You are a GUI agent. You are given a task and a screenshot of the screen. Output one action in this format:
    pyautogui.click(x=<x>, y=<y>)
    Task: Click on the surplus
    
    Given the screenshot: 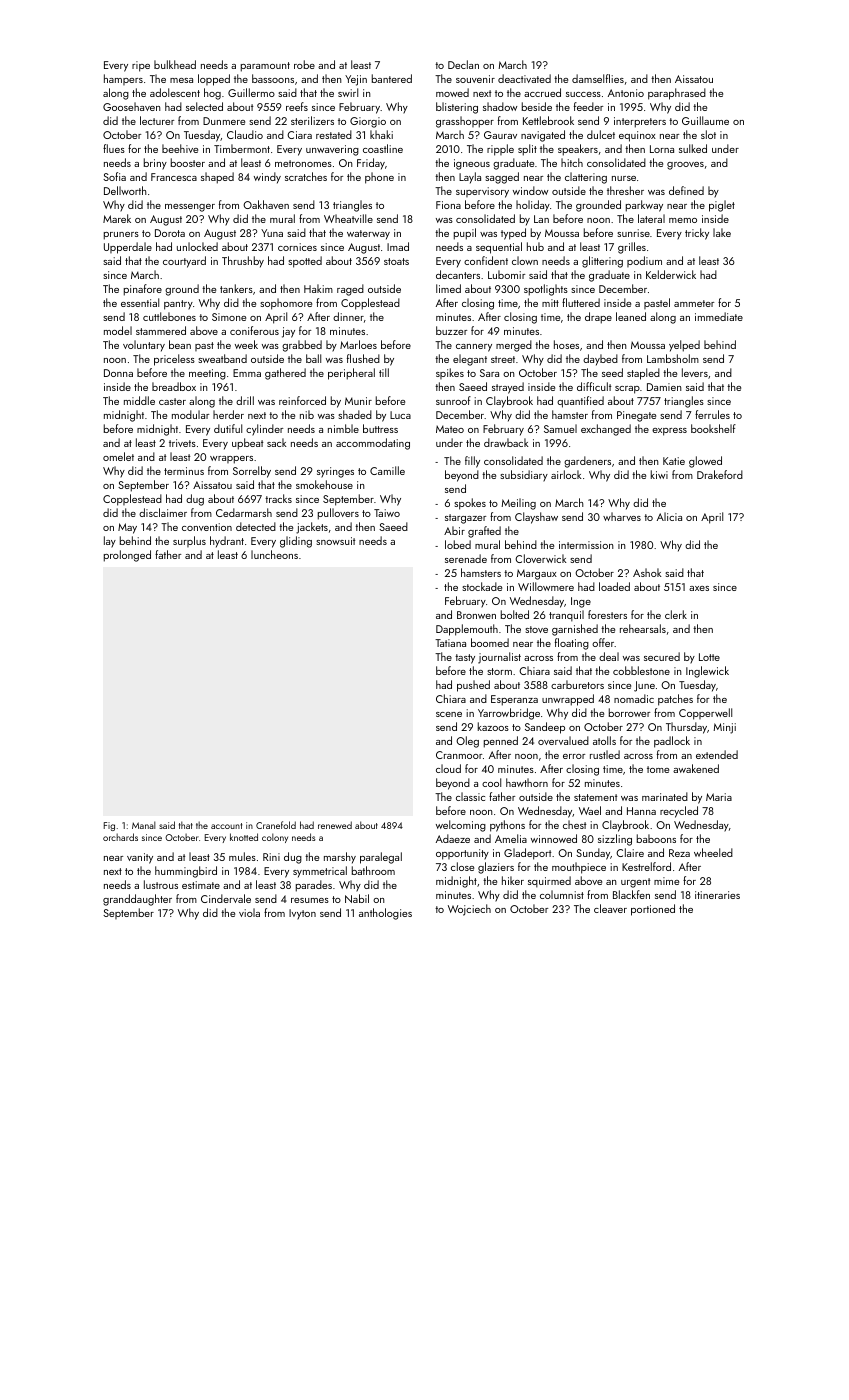 What is the action you would take?
    pyautogui.click(x=189, y=541)
